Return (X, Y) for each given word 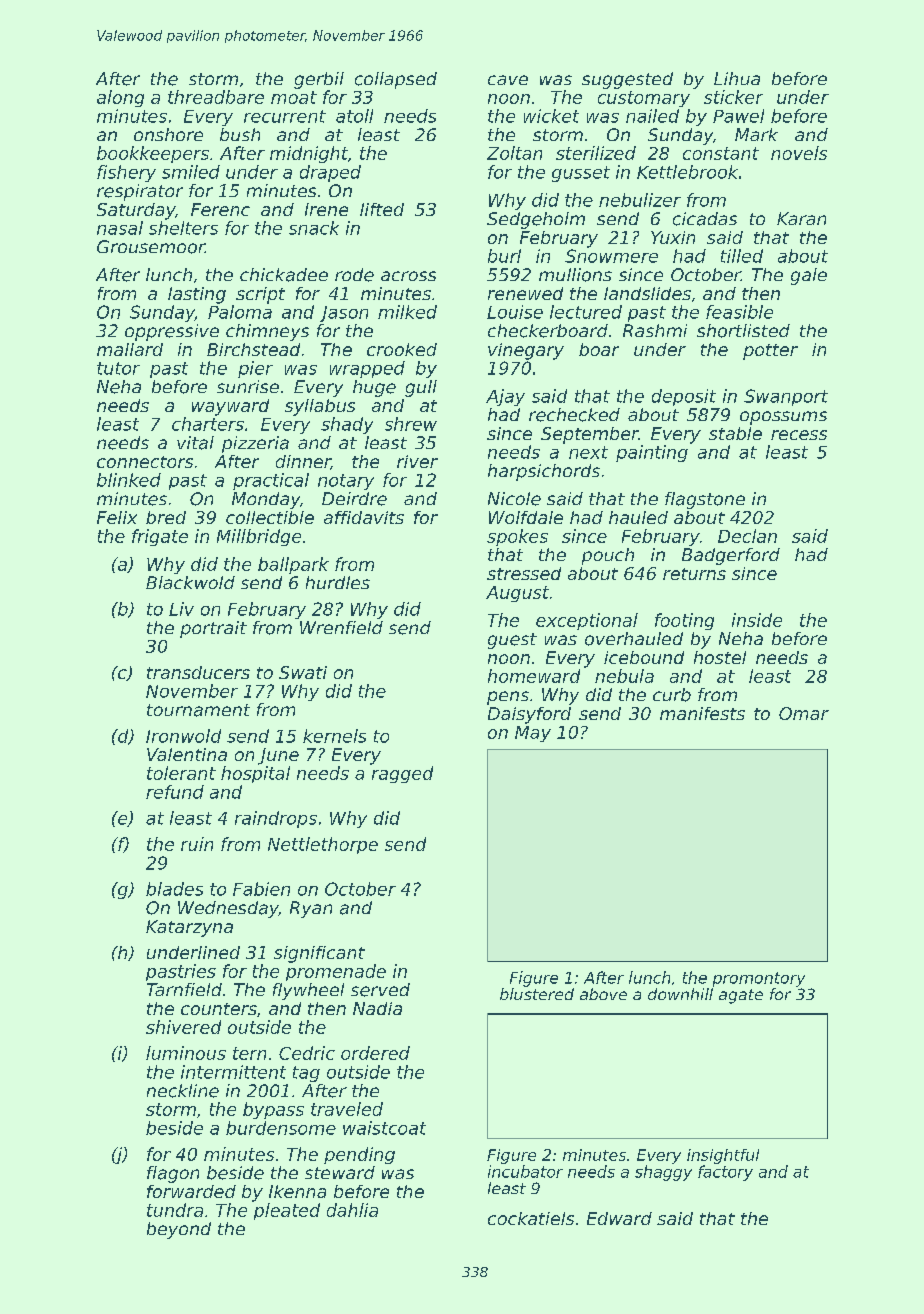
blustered (537, 994)
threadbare (216, 97)
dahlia (352, 1210)
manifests (702, 713)
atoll (354, 116)
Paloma (240, 312)
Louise (515, 312)
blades (174, 889)
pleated (287, 1211)
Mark (756, 134)
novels (799, 153)
